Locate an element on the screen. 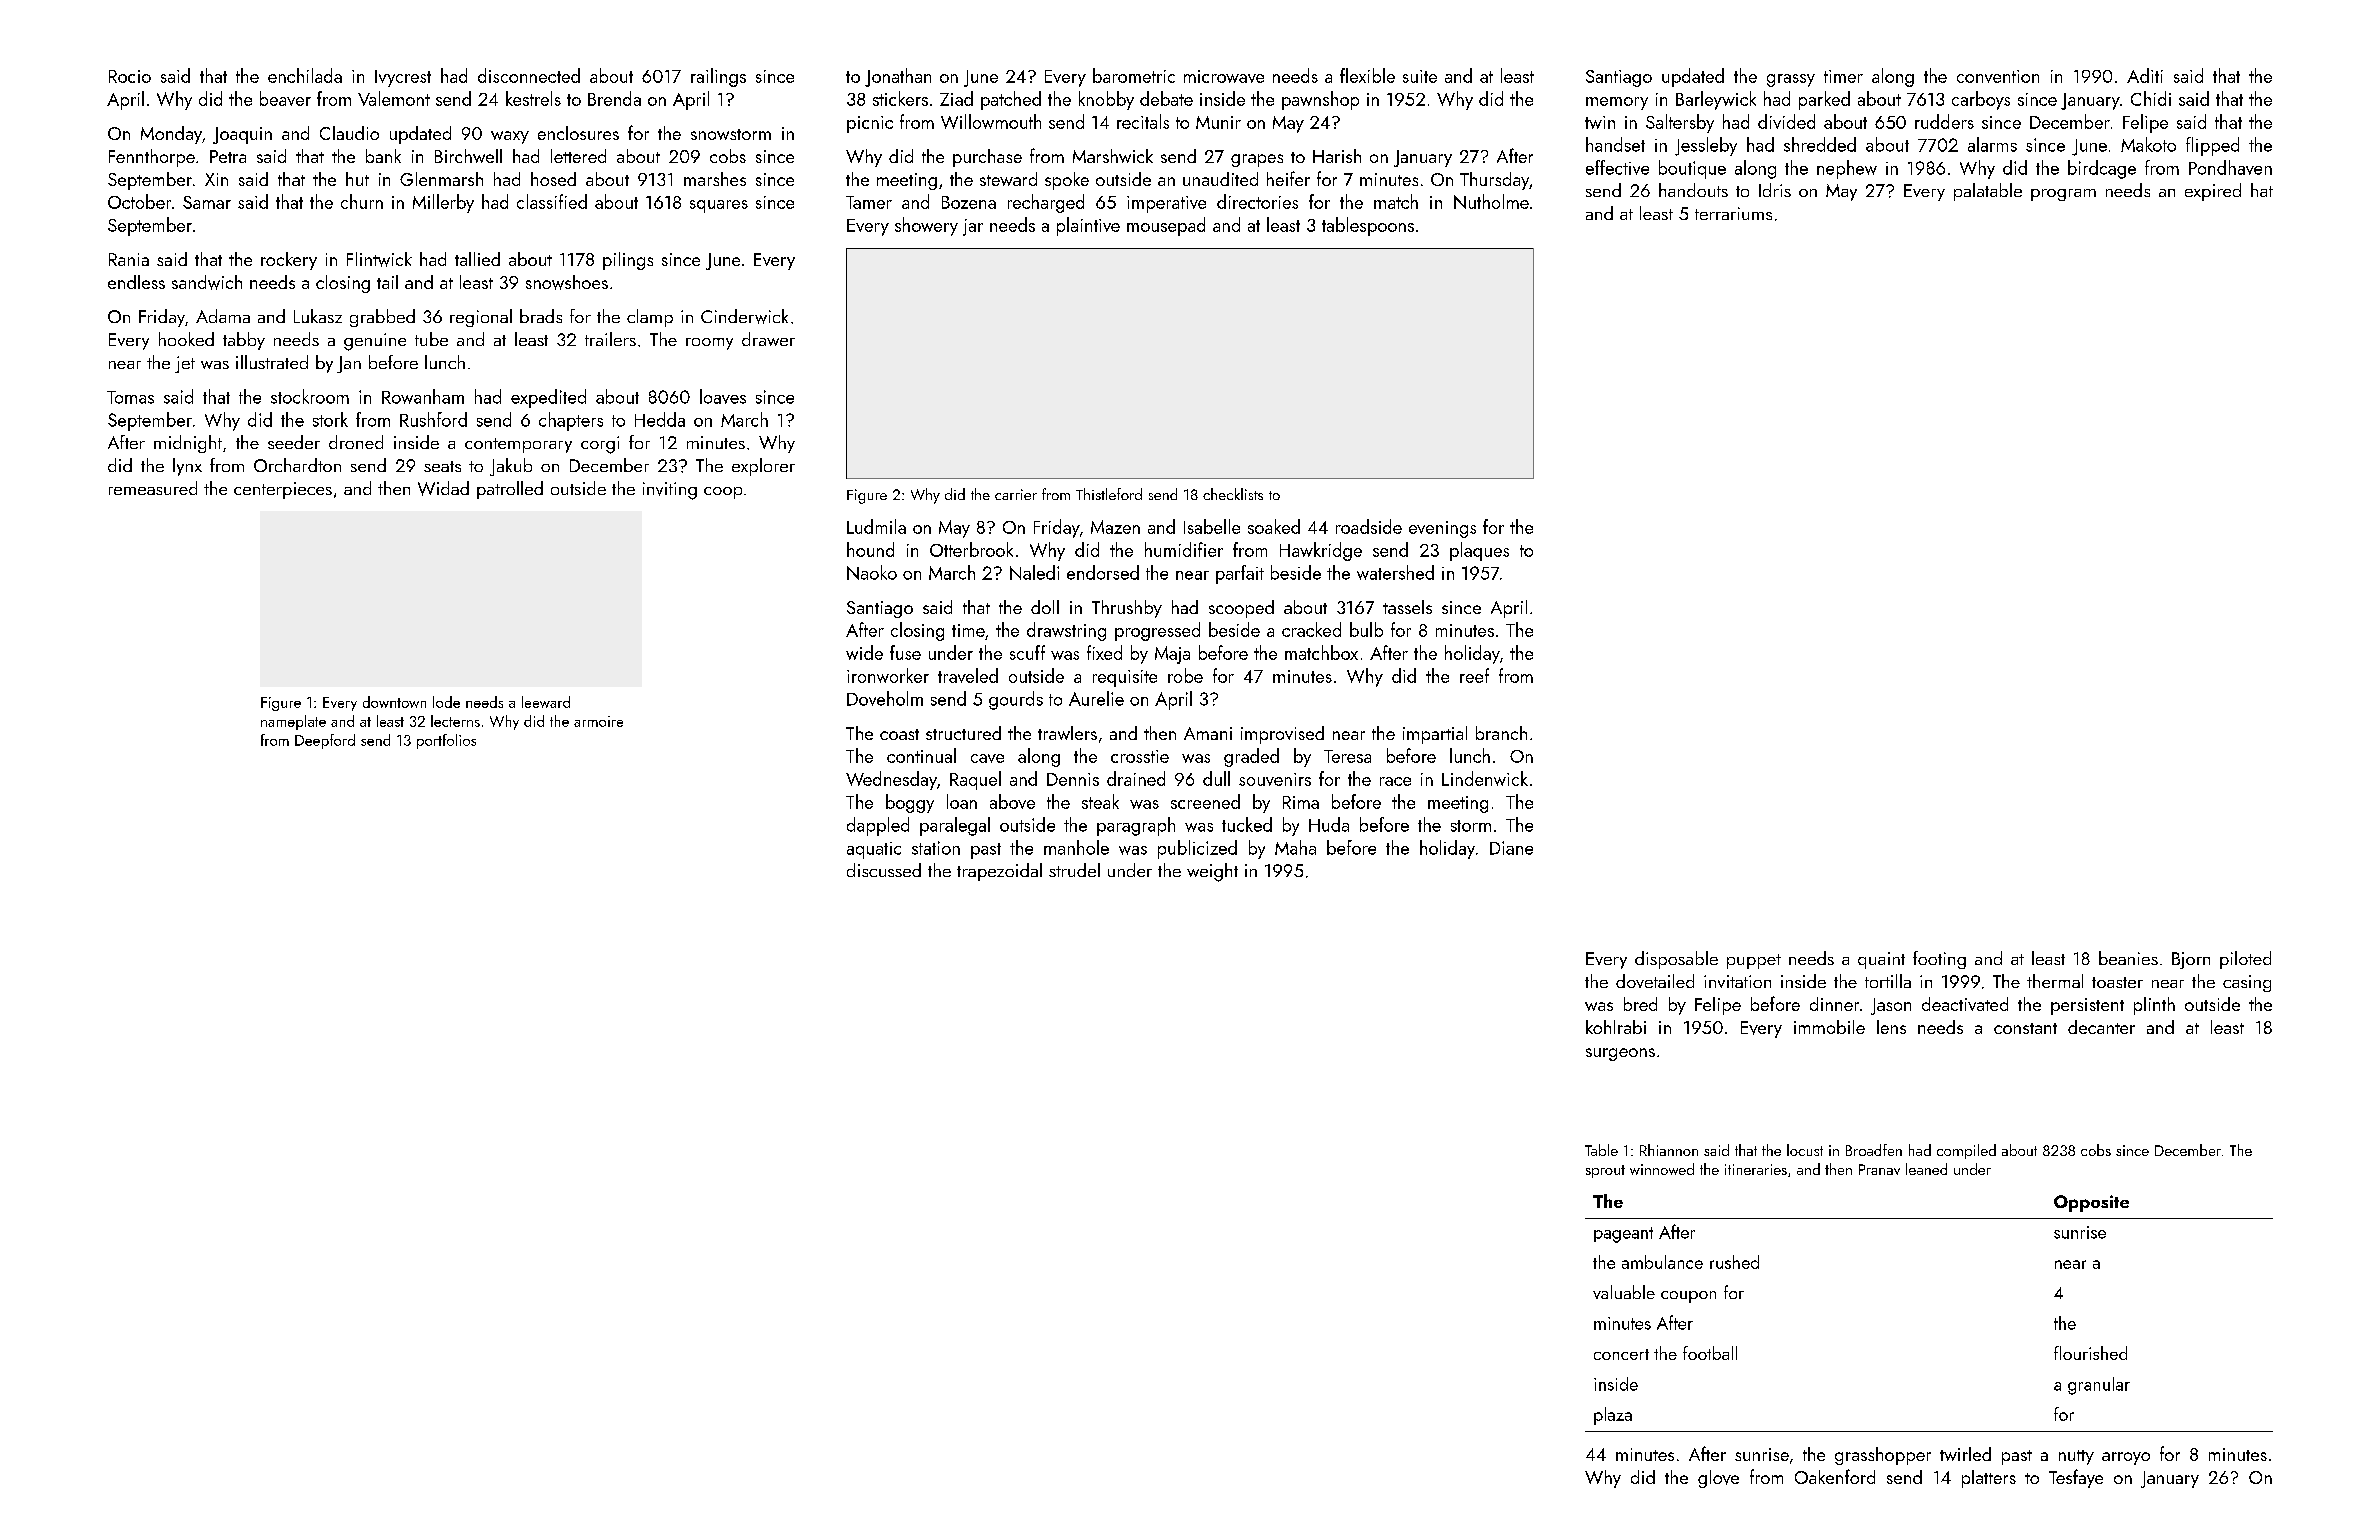  mousepad is located at coordinates (1166, 226).
